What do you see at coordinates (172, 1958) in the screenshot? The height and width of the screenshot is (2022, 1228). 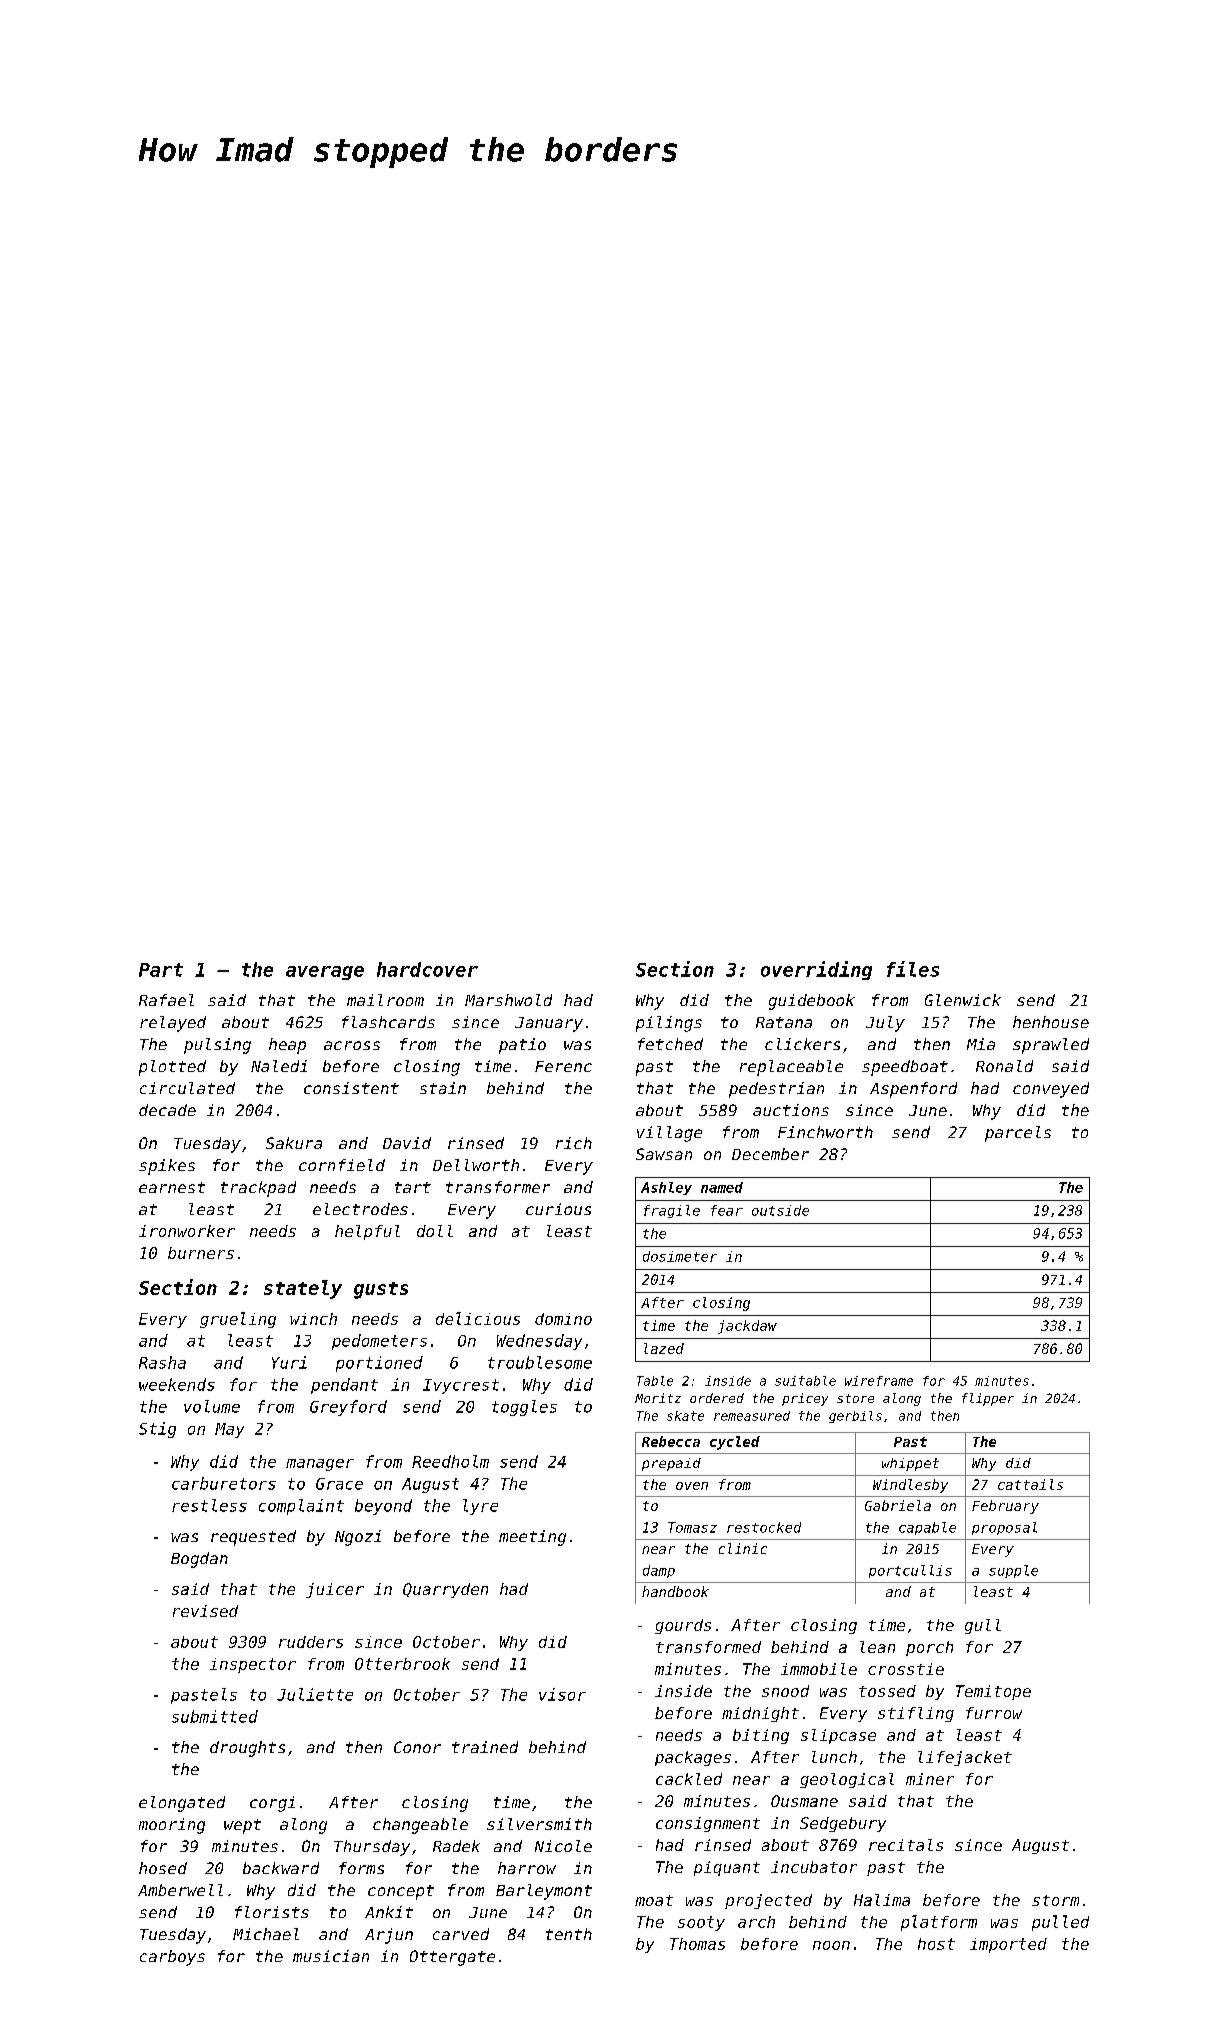 I see `carboys` at bounding box center [172, 1958].
